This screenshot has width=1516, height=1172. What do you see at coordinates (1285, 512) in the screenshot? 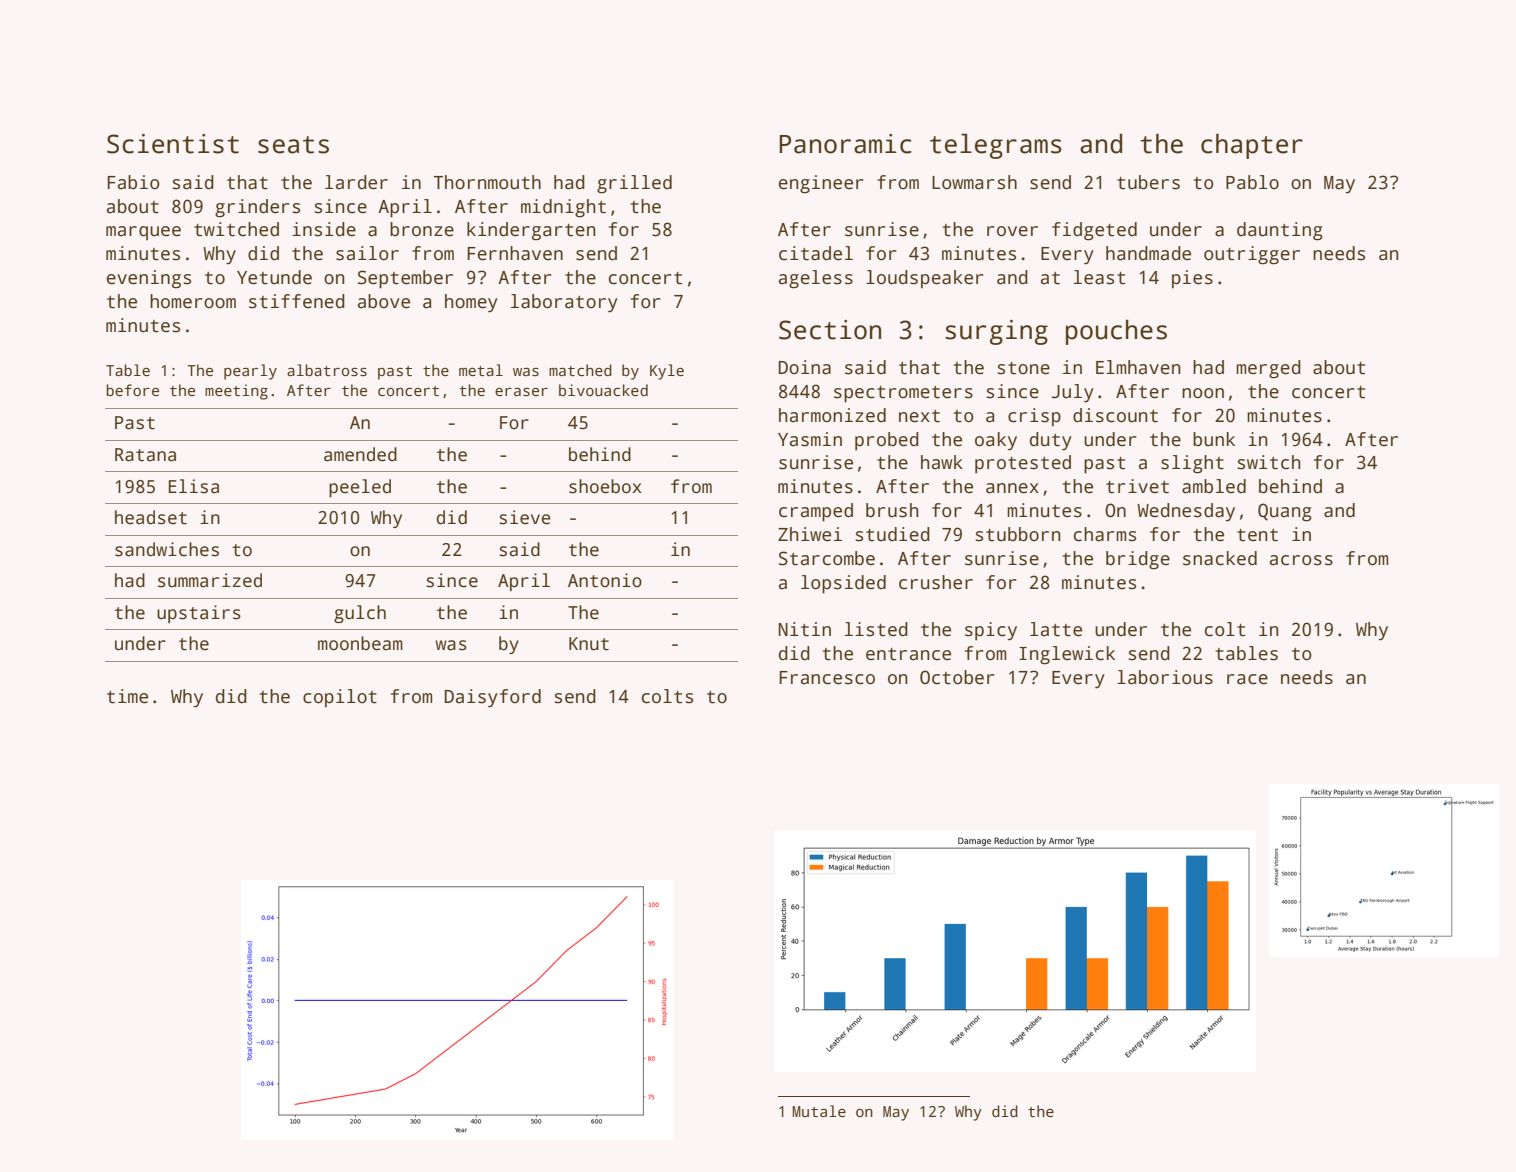
I see `Quang` at bounding box center [1285, 512].
